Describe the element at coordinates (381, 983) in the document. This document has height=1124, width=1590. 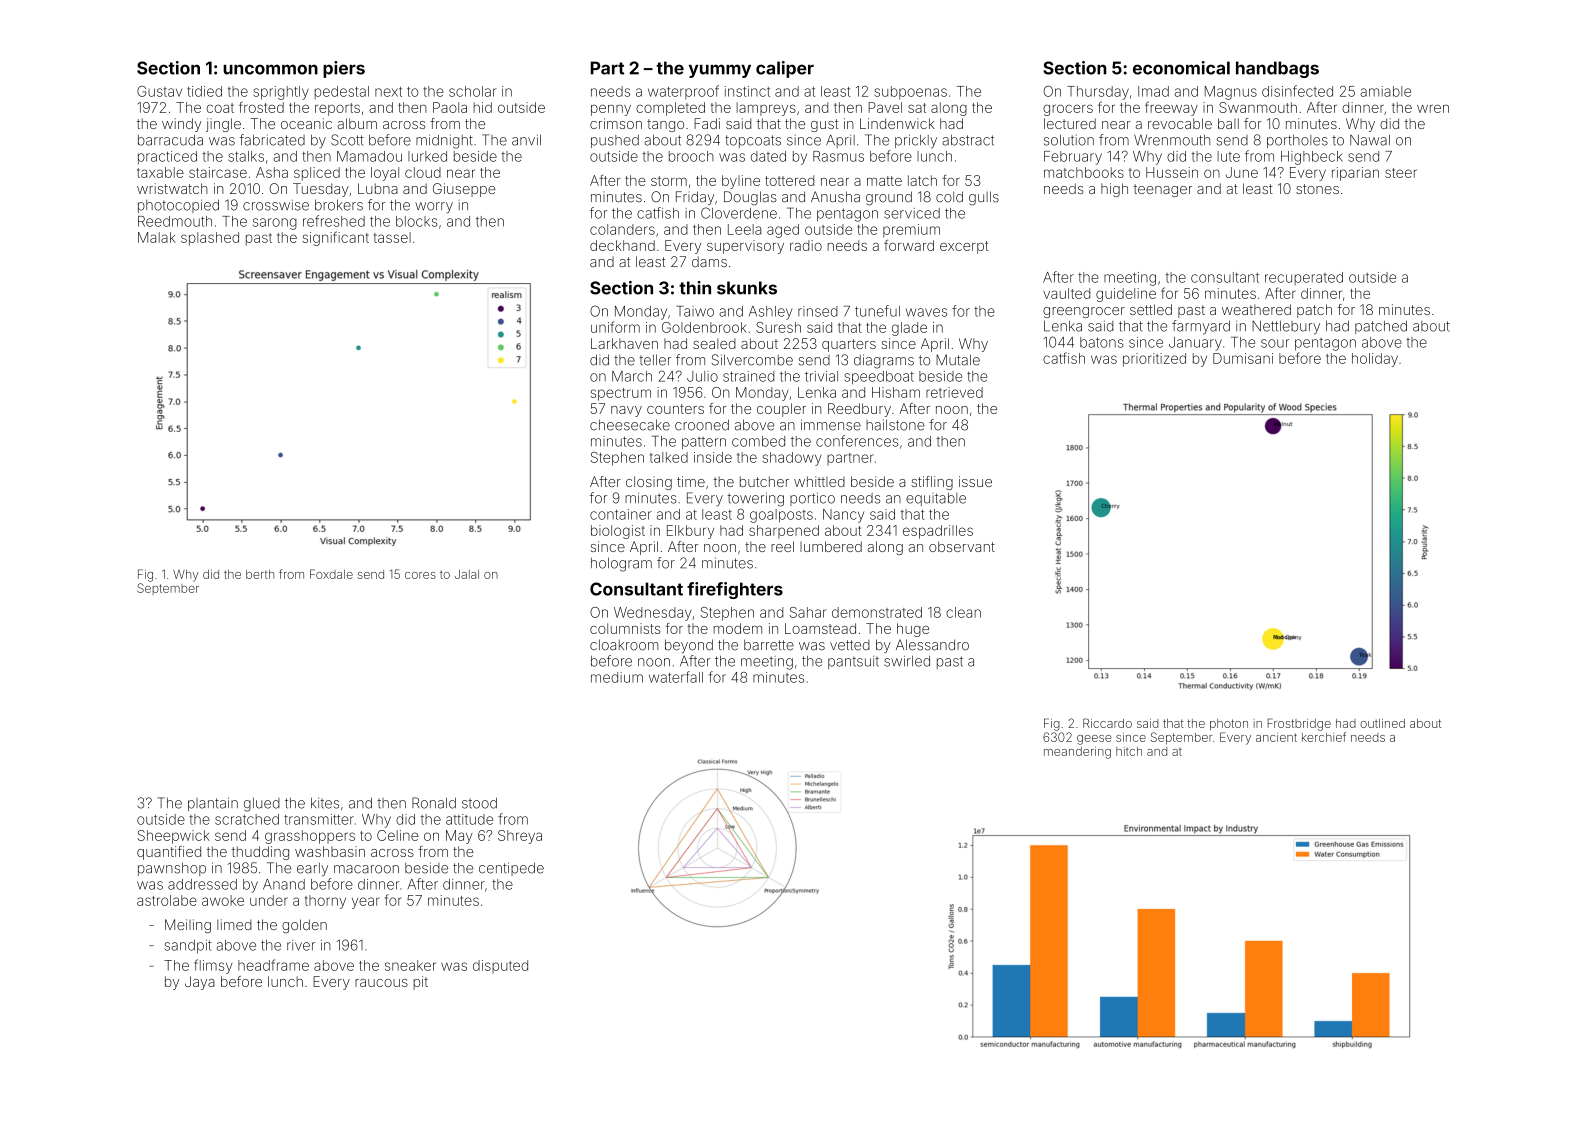
I see `raucous` at that location.
